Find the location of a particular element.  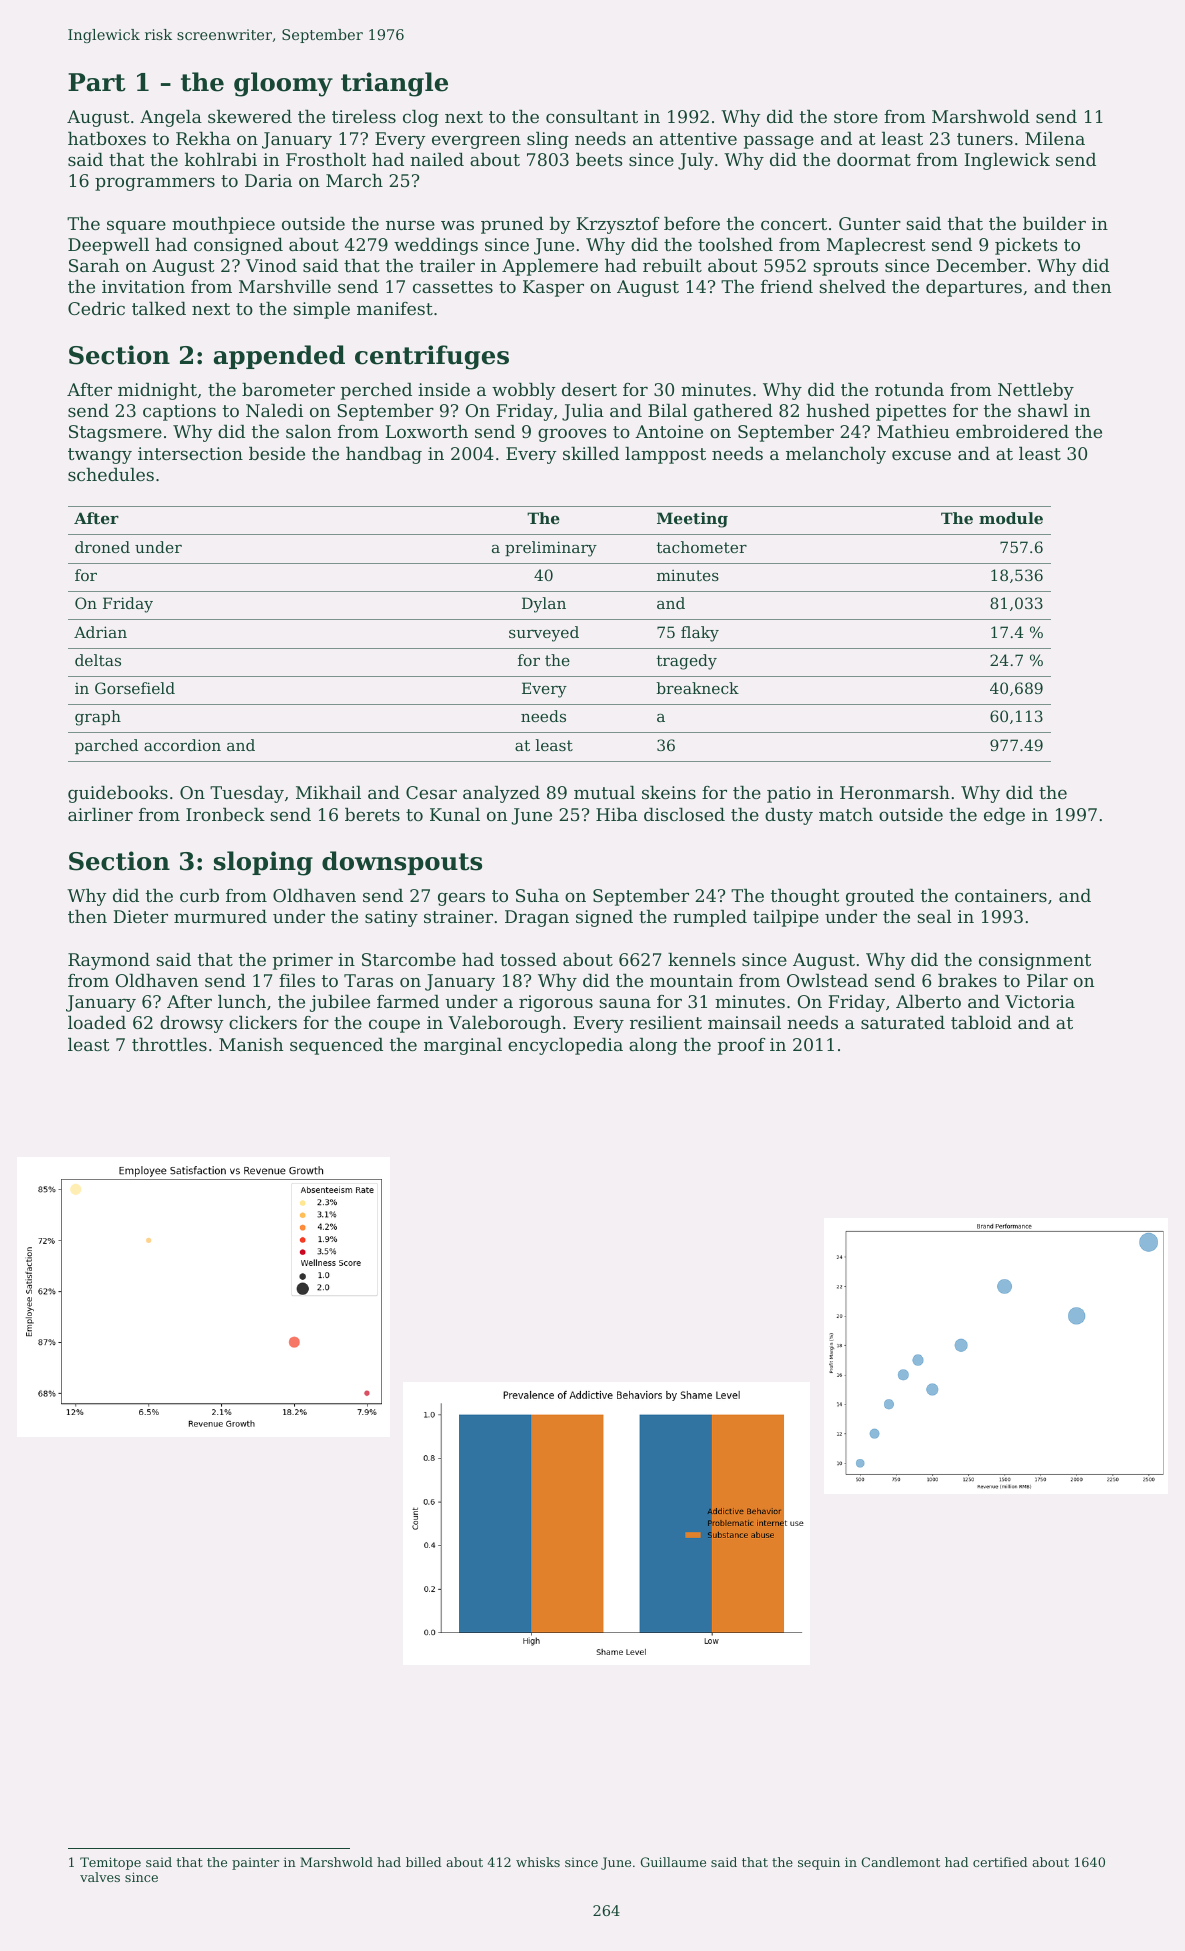

whisks is located at coordinates (538, 1862).
